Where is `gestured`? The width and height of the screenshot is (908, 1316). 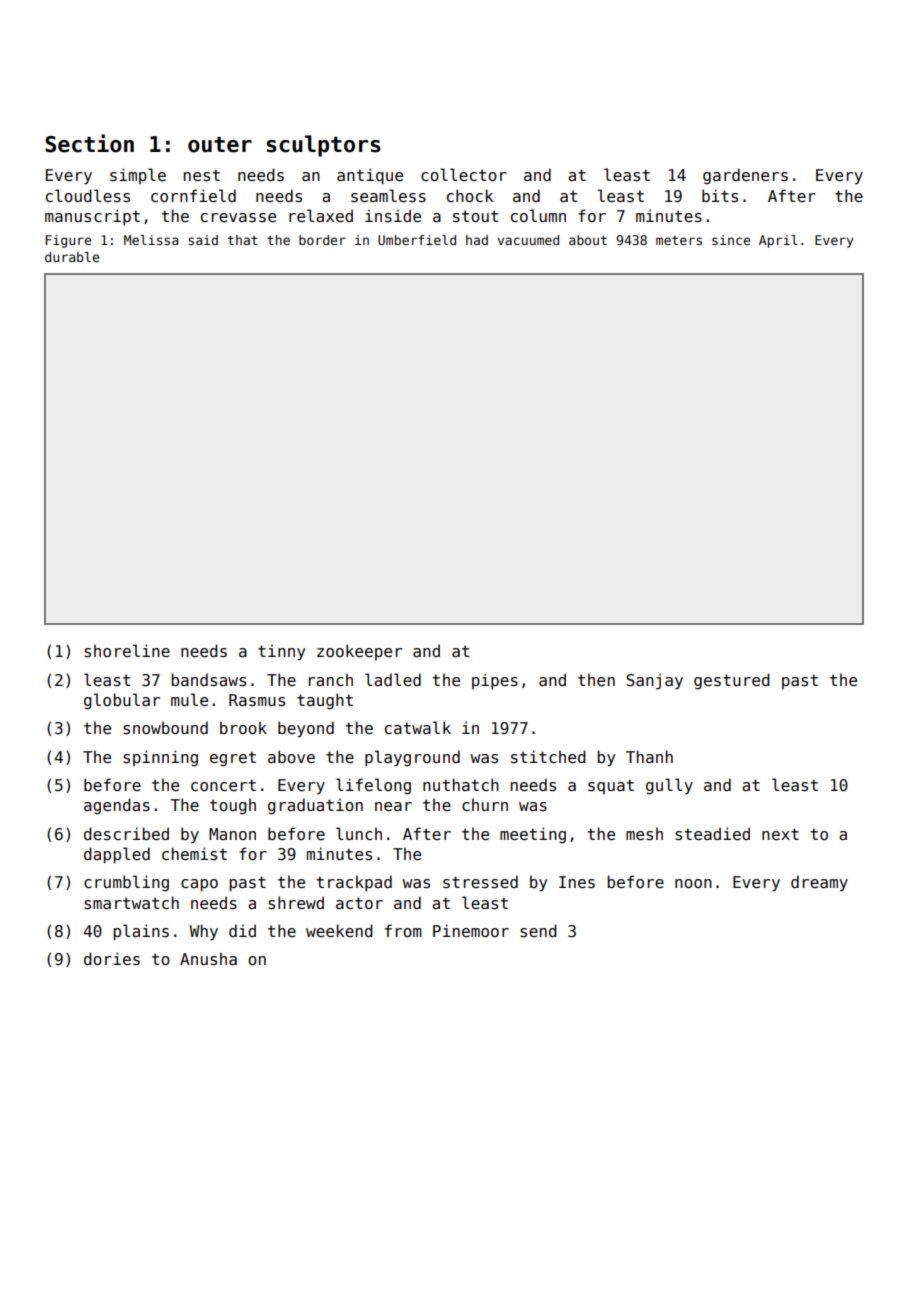
gestured is located at coordinates (732, 681).
